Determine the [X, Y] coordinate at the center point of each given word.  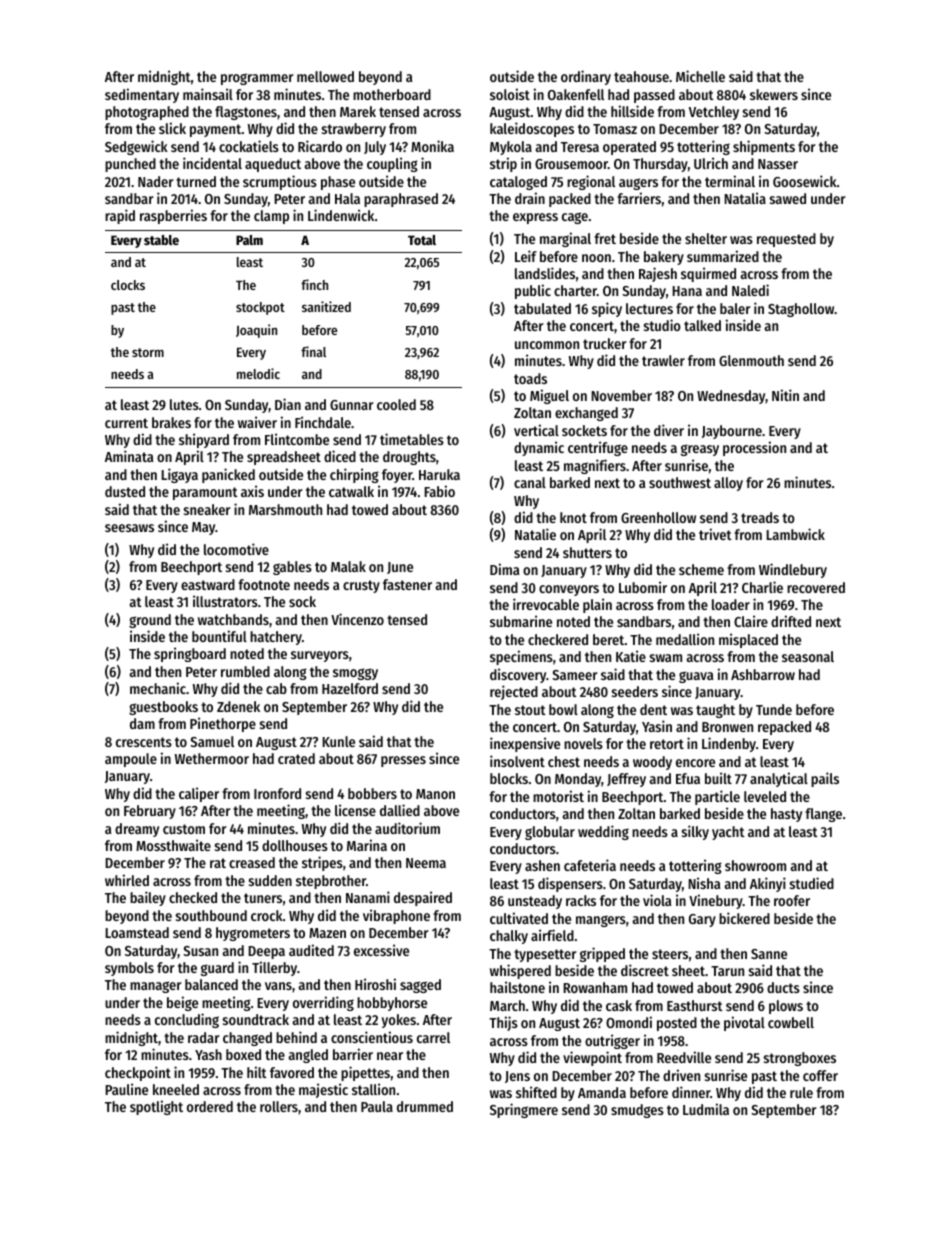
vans [278, 986]
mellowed [325, 76]
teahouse [641, 76]
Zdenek [238, 706]
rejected [514, 692]
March [507, 1005]
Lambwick [795, 534]
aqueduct [273, 165]
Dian [288, 404]
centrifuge [598, 448]
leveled [765, 796]
